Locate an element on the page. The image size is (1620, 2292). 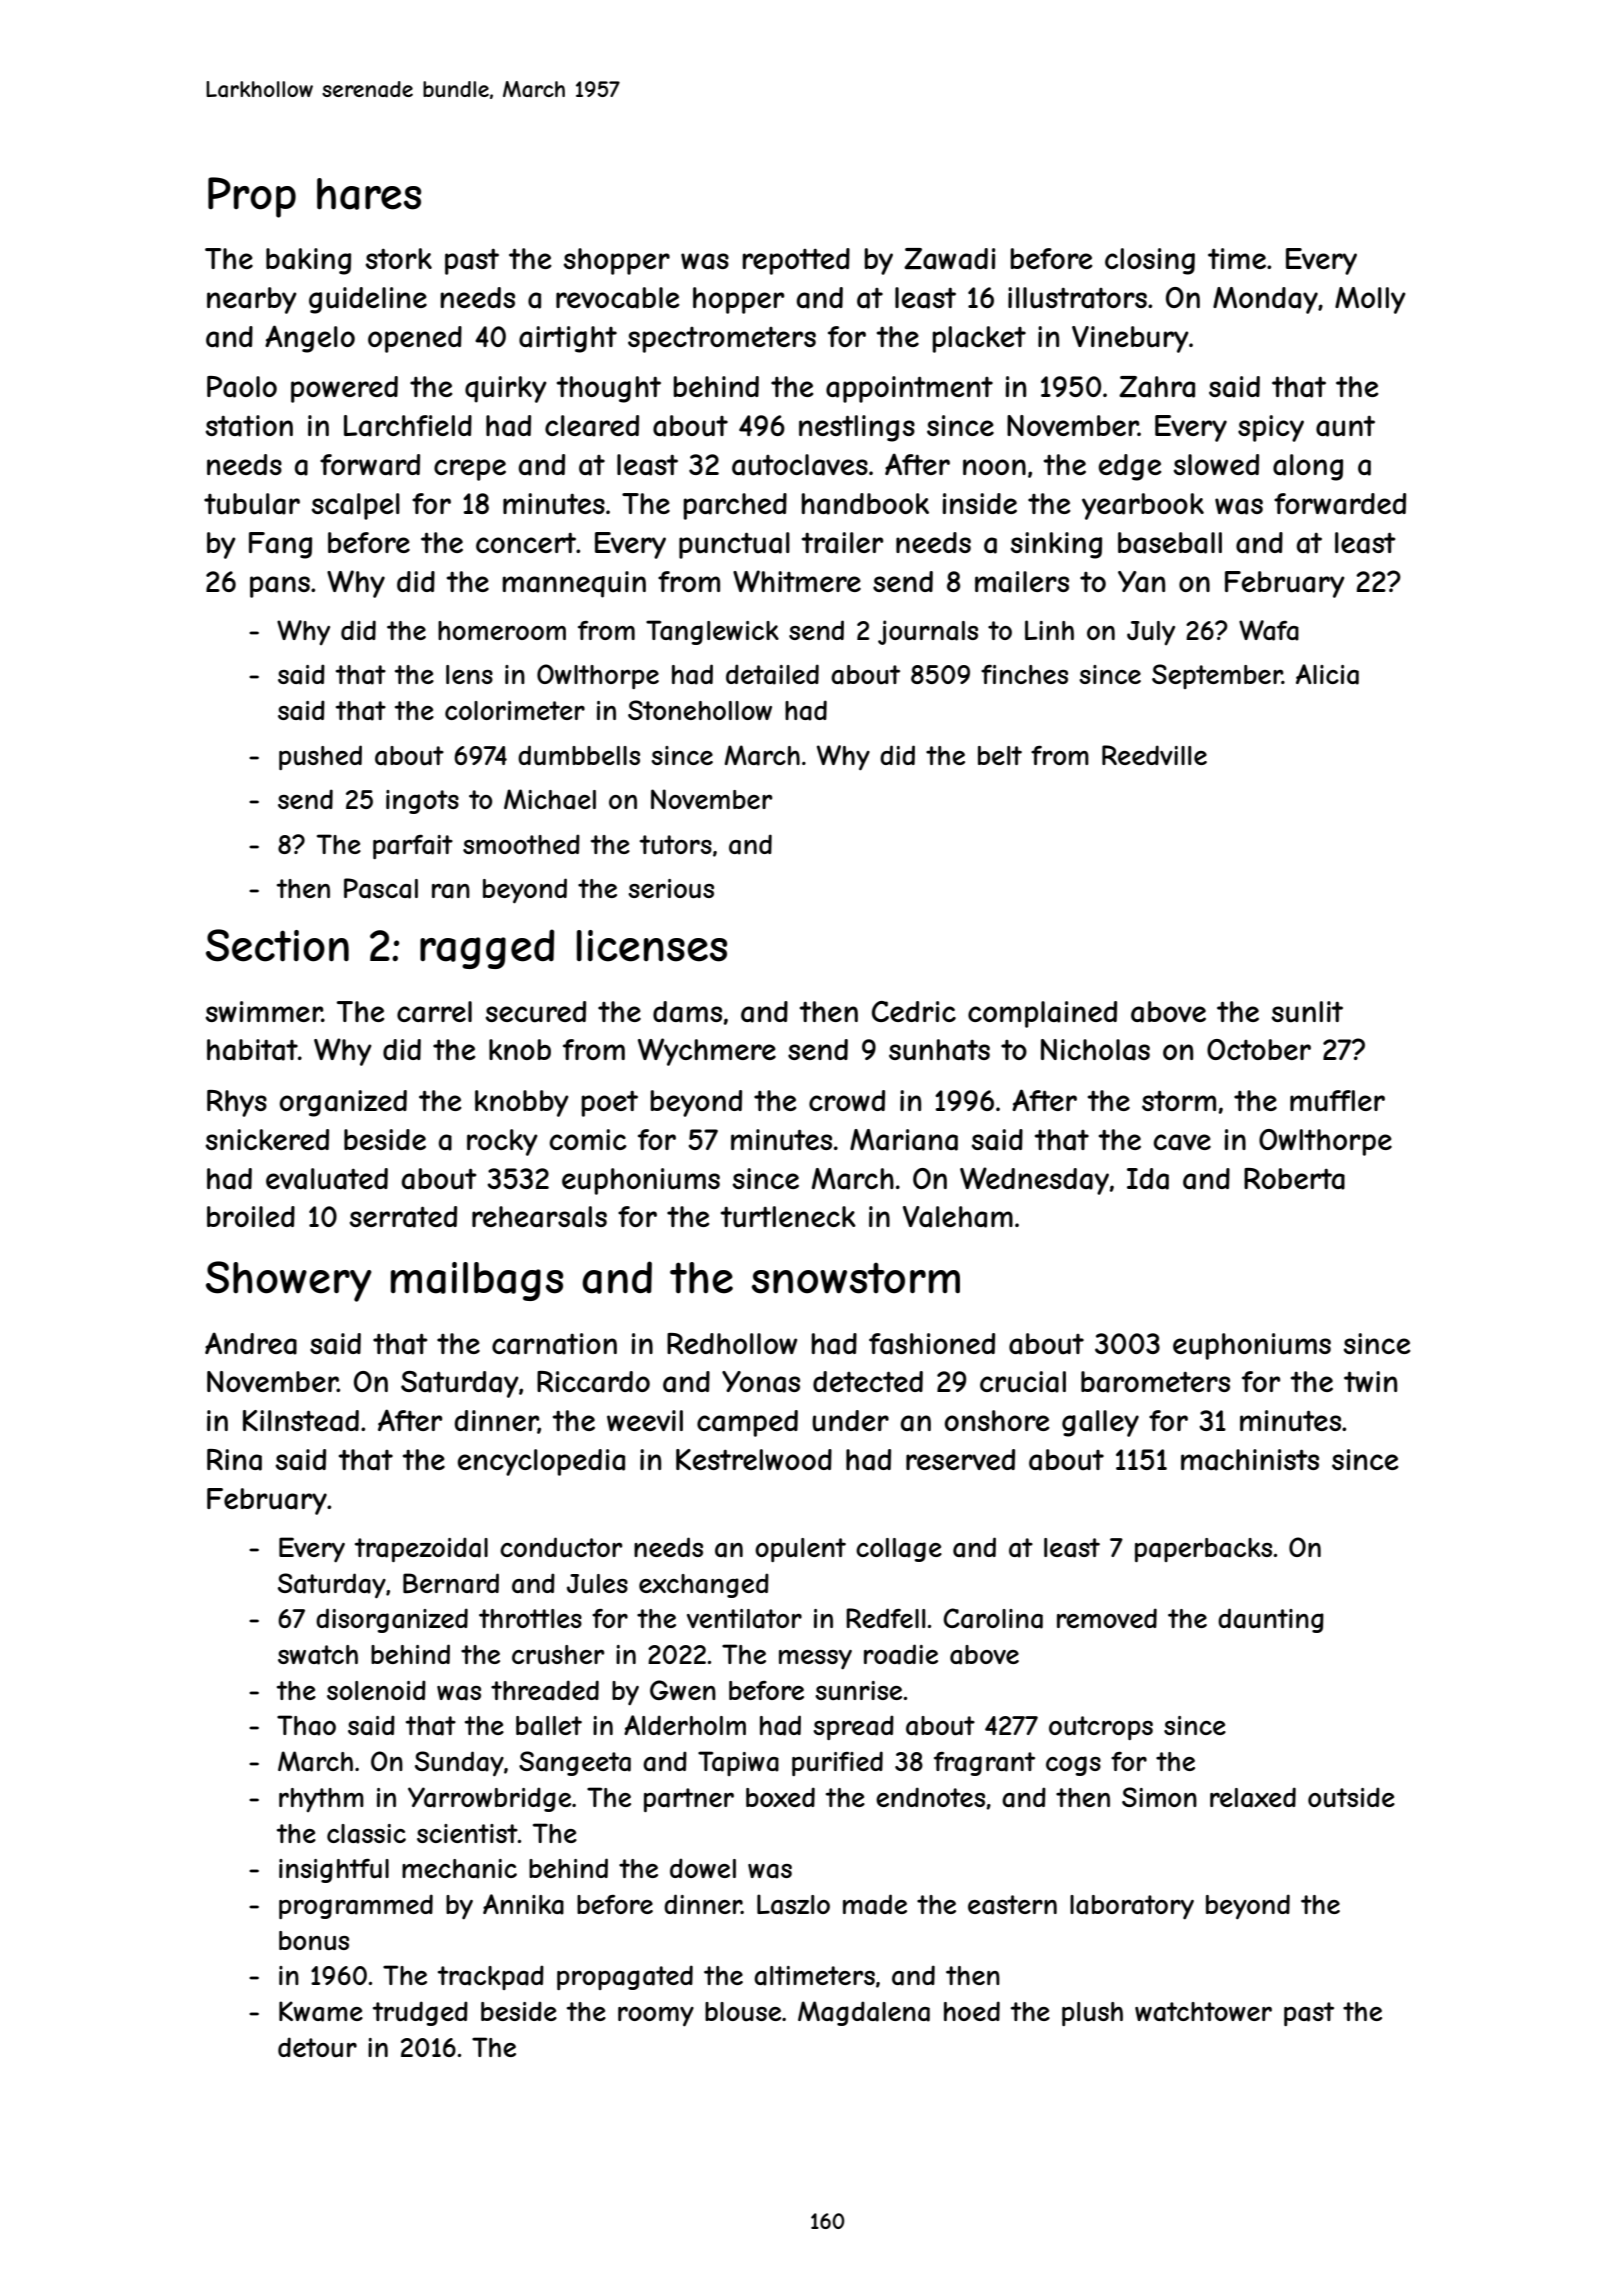
repotted is located at coordinates (796, 261).
